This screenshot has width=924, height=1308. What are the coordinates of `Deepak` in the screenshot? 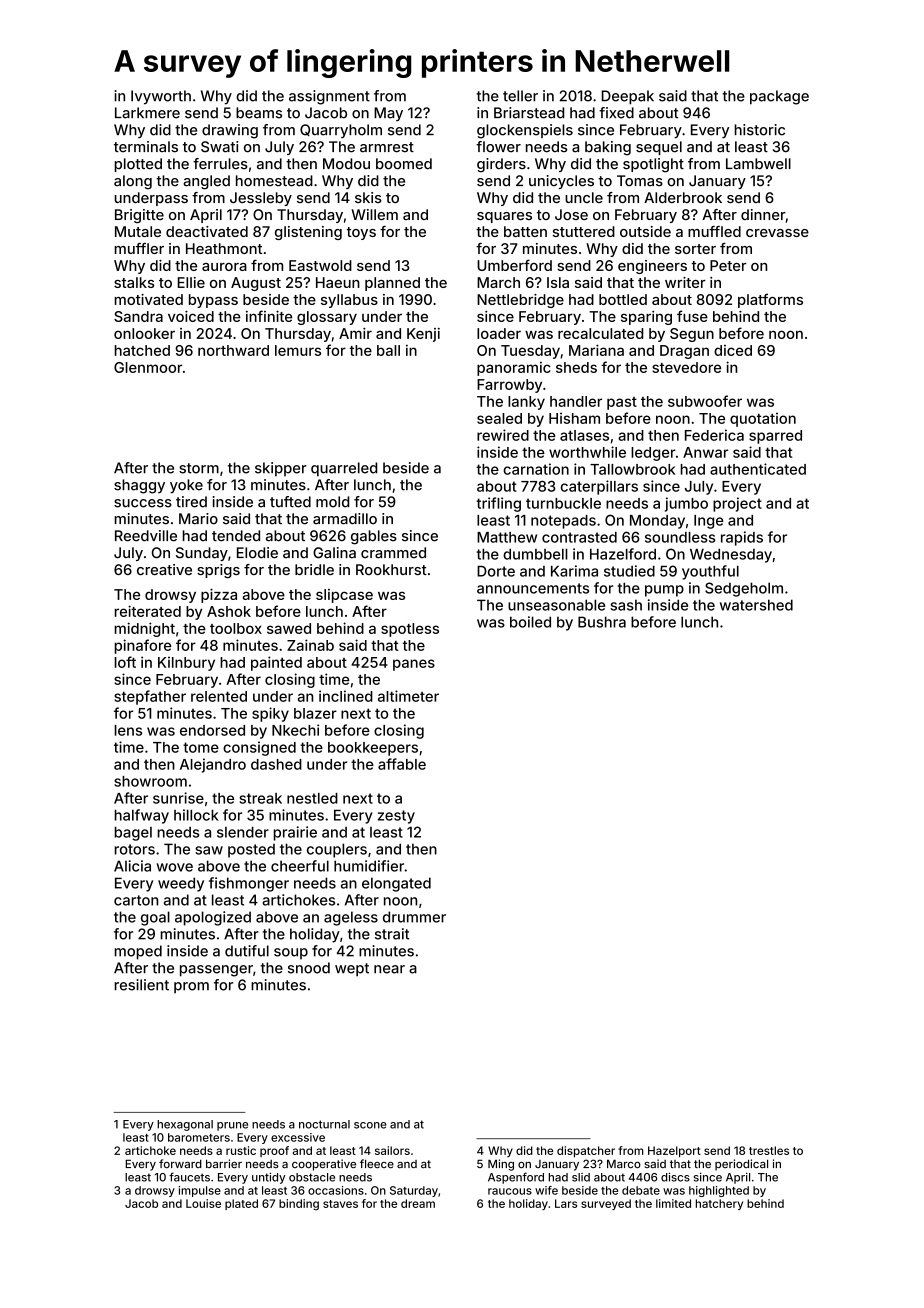 It's located at (627, 97).
